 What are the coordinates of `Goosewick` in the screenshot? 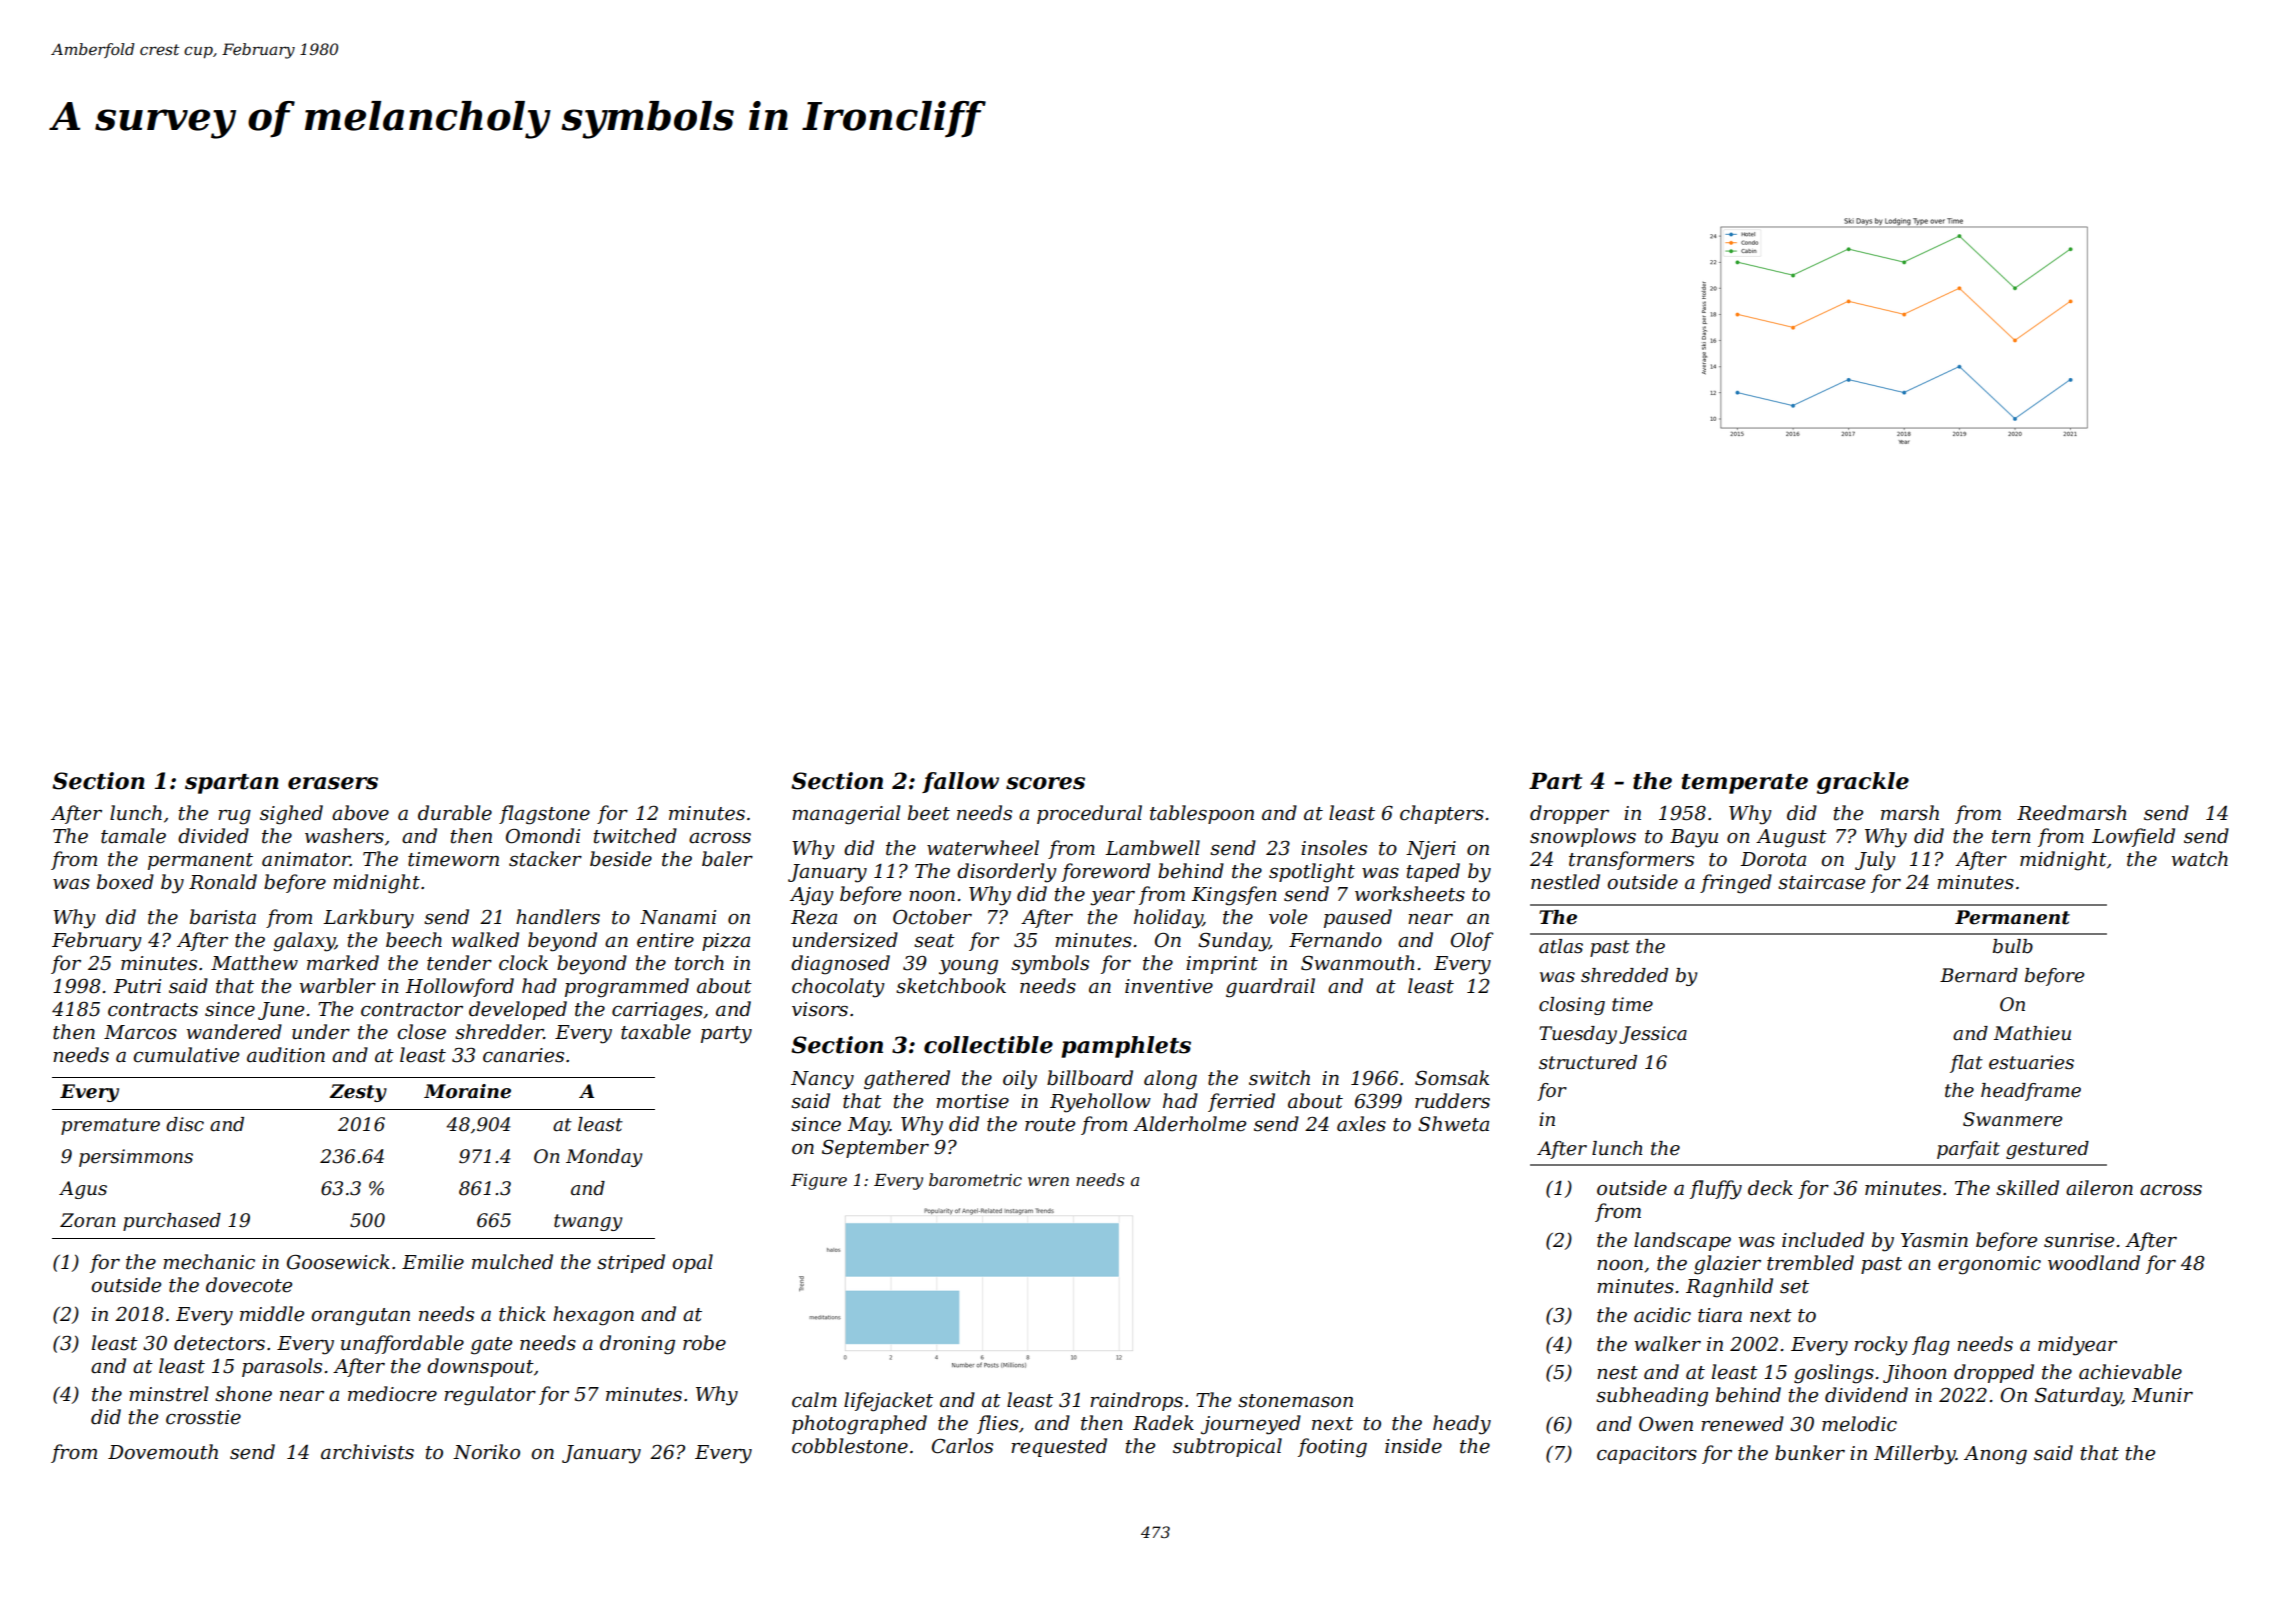 It's located at (338, 1262).
